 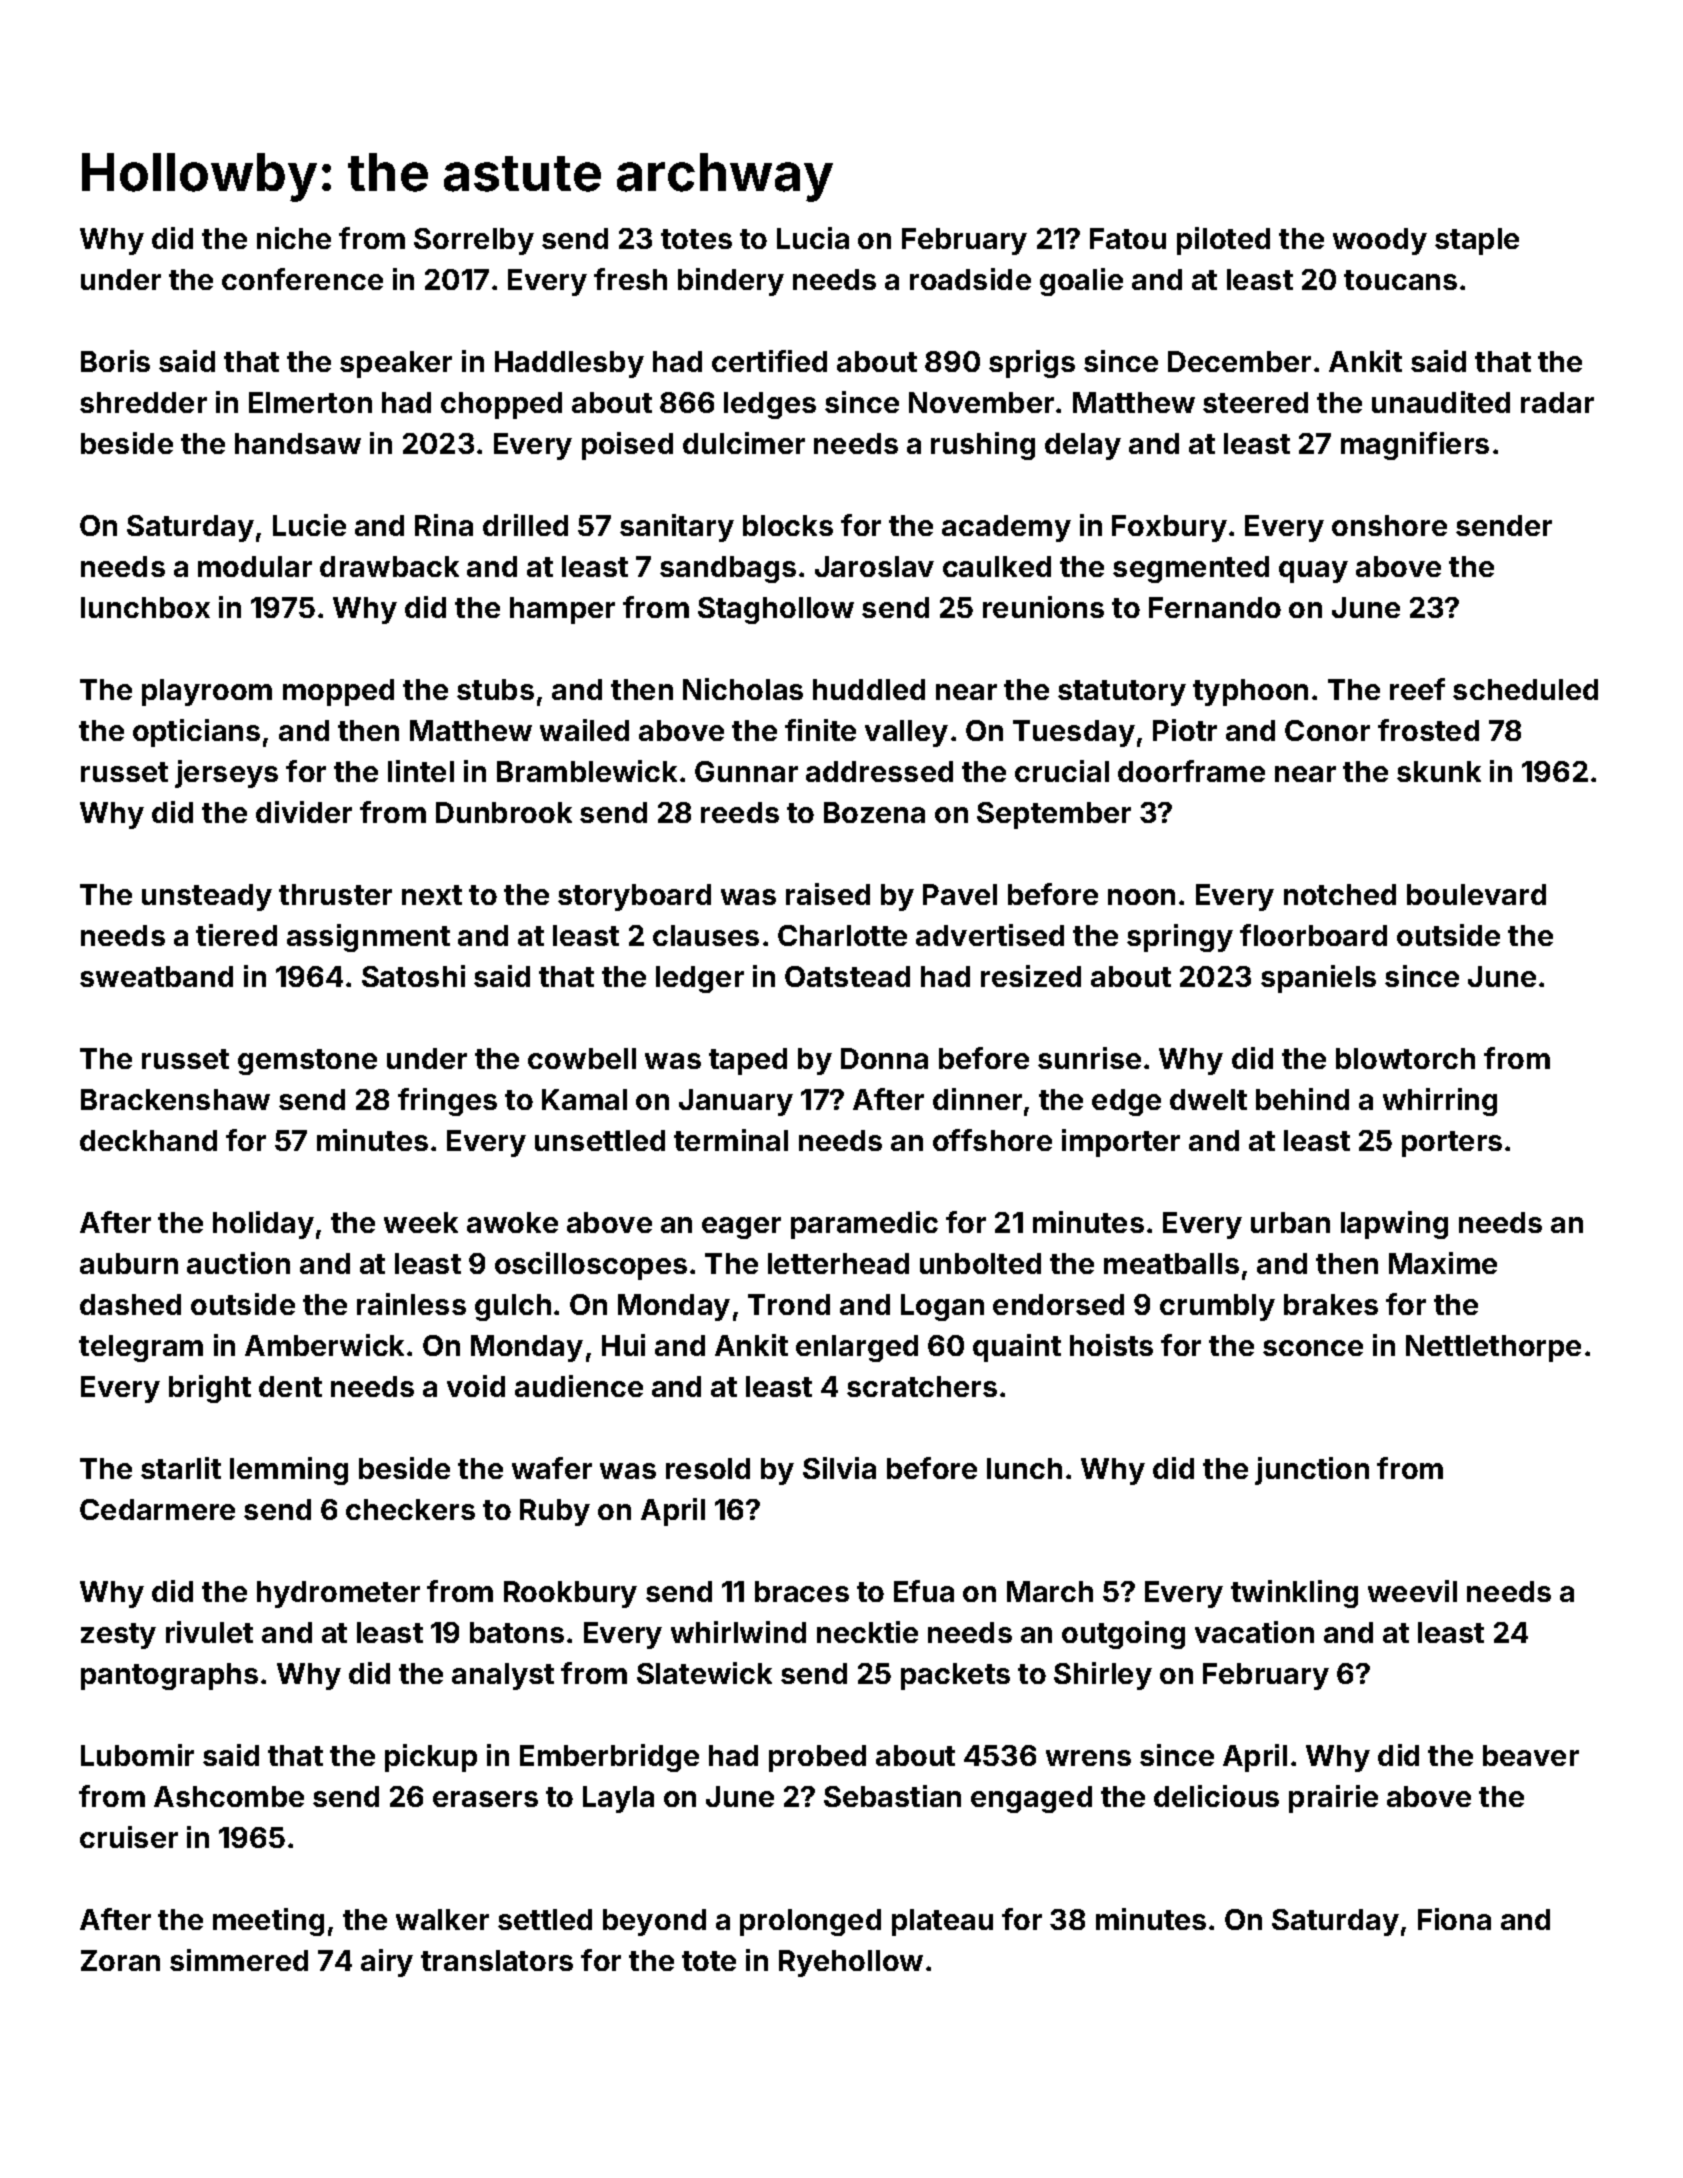 I want to click on Boris, so click(x=115, y=361).
